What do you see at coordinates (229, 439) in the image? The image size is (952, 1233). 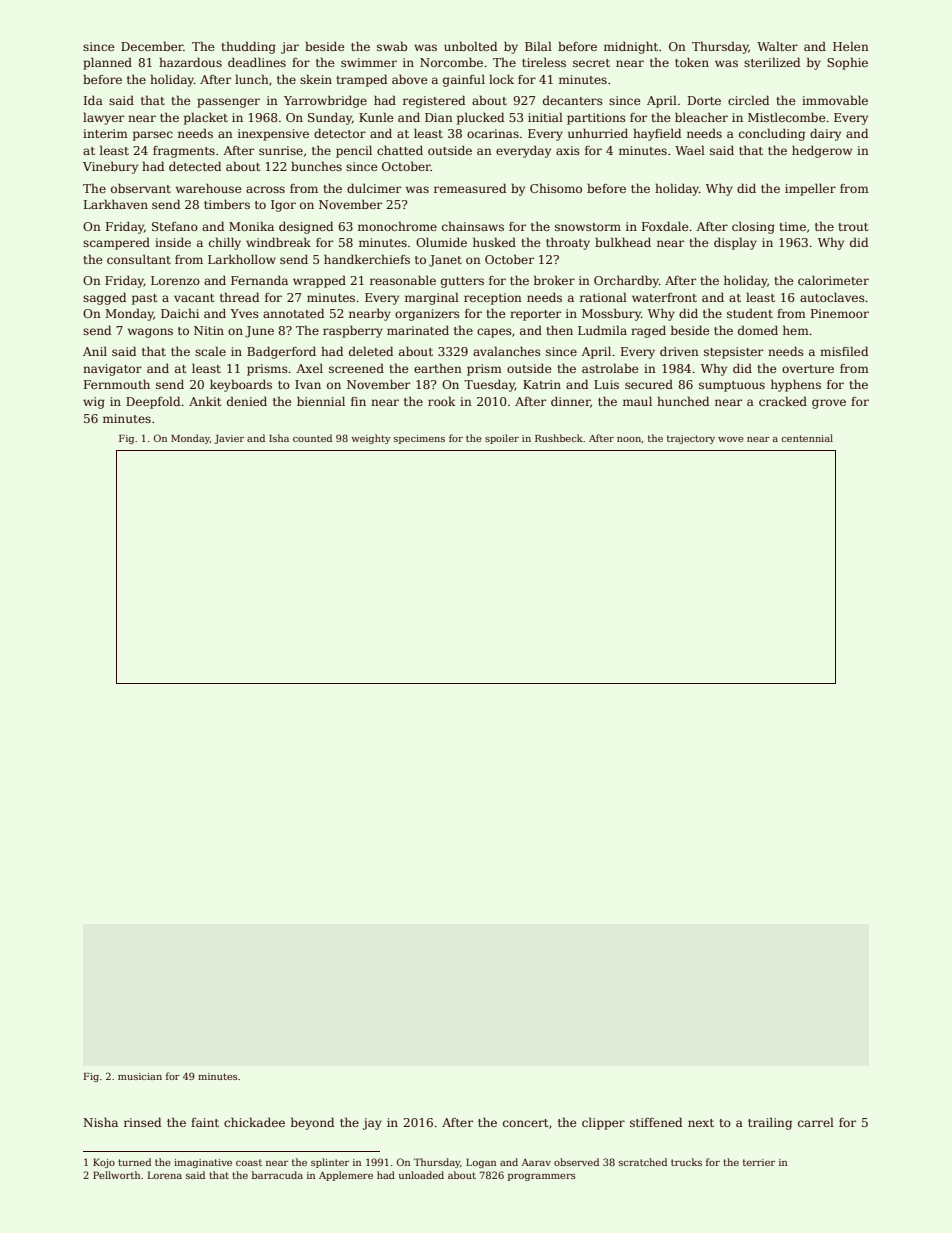 I see `Javier` at bounding box center [229, 439].
